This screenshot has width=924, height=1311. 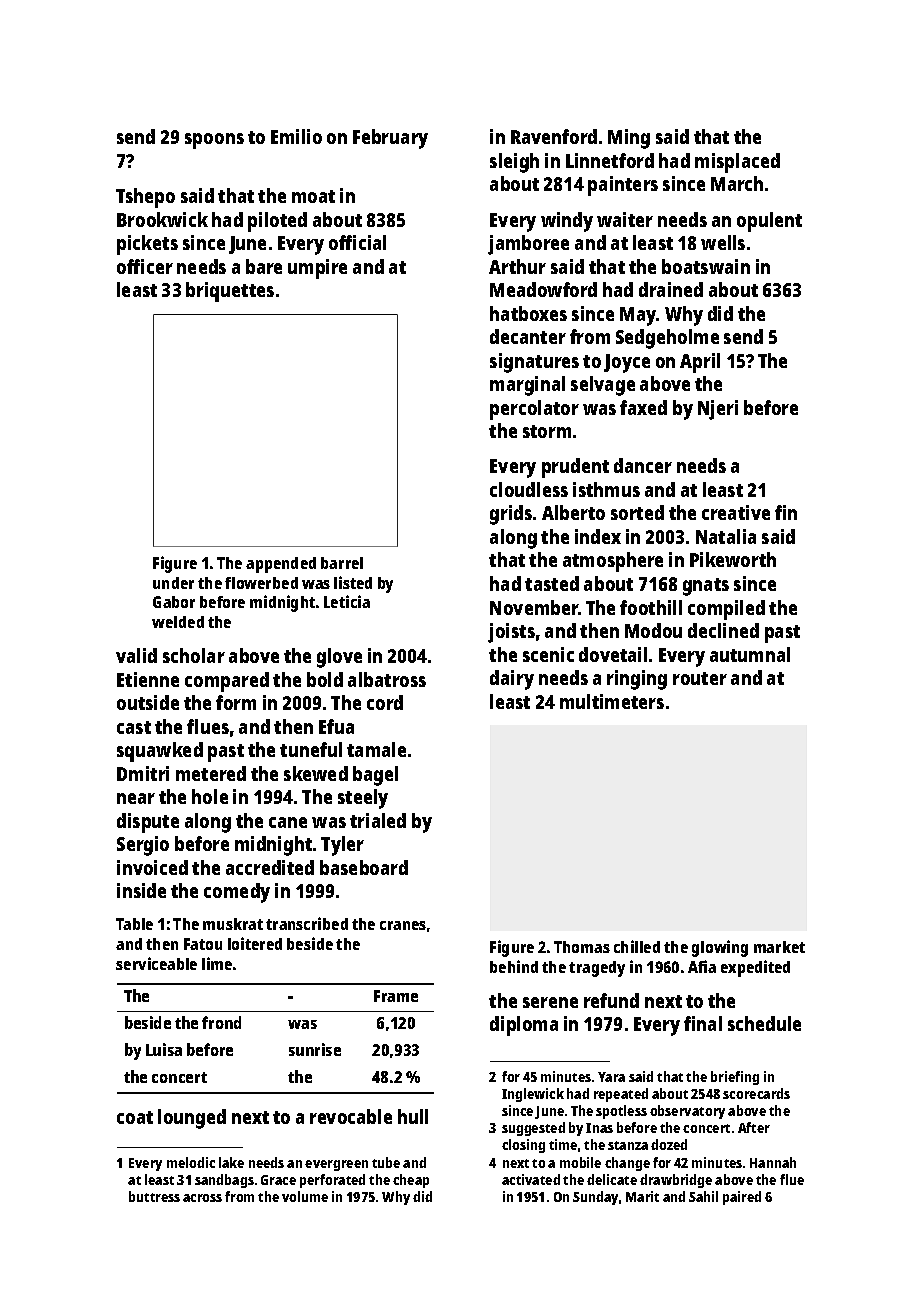 What do you see at coordinates (154, 1196) in the screenshot?
I see `buttress` at bounding box center [154, 1196].
